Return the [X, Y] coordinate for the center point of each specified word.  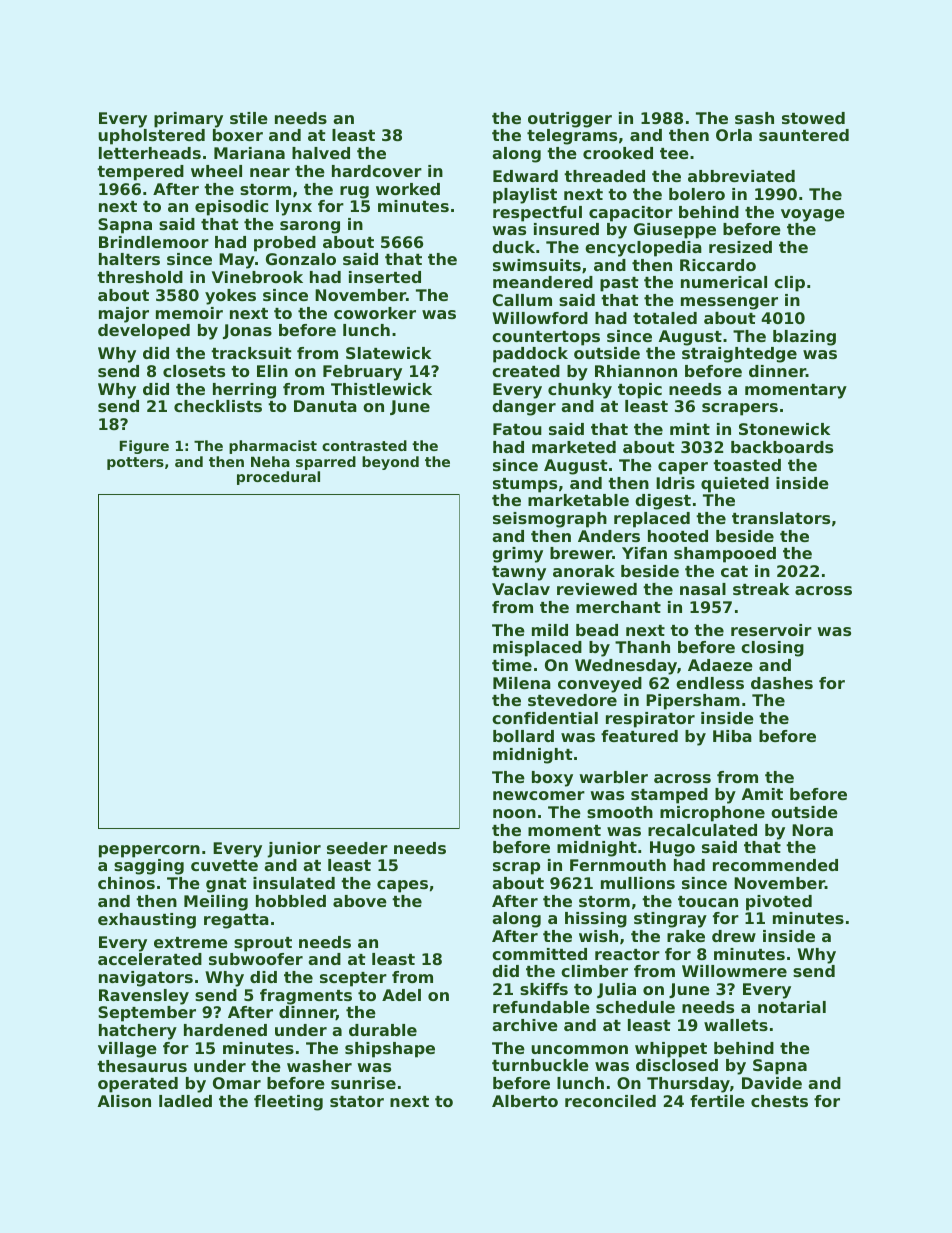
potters [135, 463]
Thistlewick [381, 389]
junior [294, 850]
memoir [189, 313]
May [237, 261]
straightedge [739, 355]
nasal [703, 589]
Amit [762, 794]
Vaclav [521, 589]
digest [663, 502]
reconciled [610, 1101]
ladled [185, 1101]
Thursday [688, 1085]
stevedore [572, 700]
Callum [522, 300]
